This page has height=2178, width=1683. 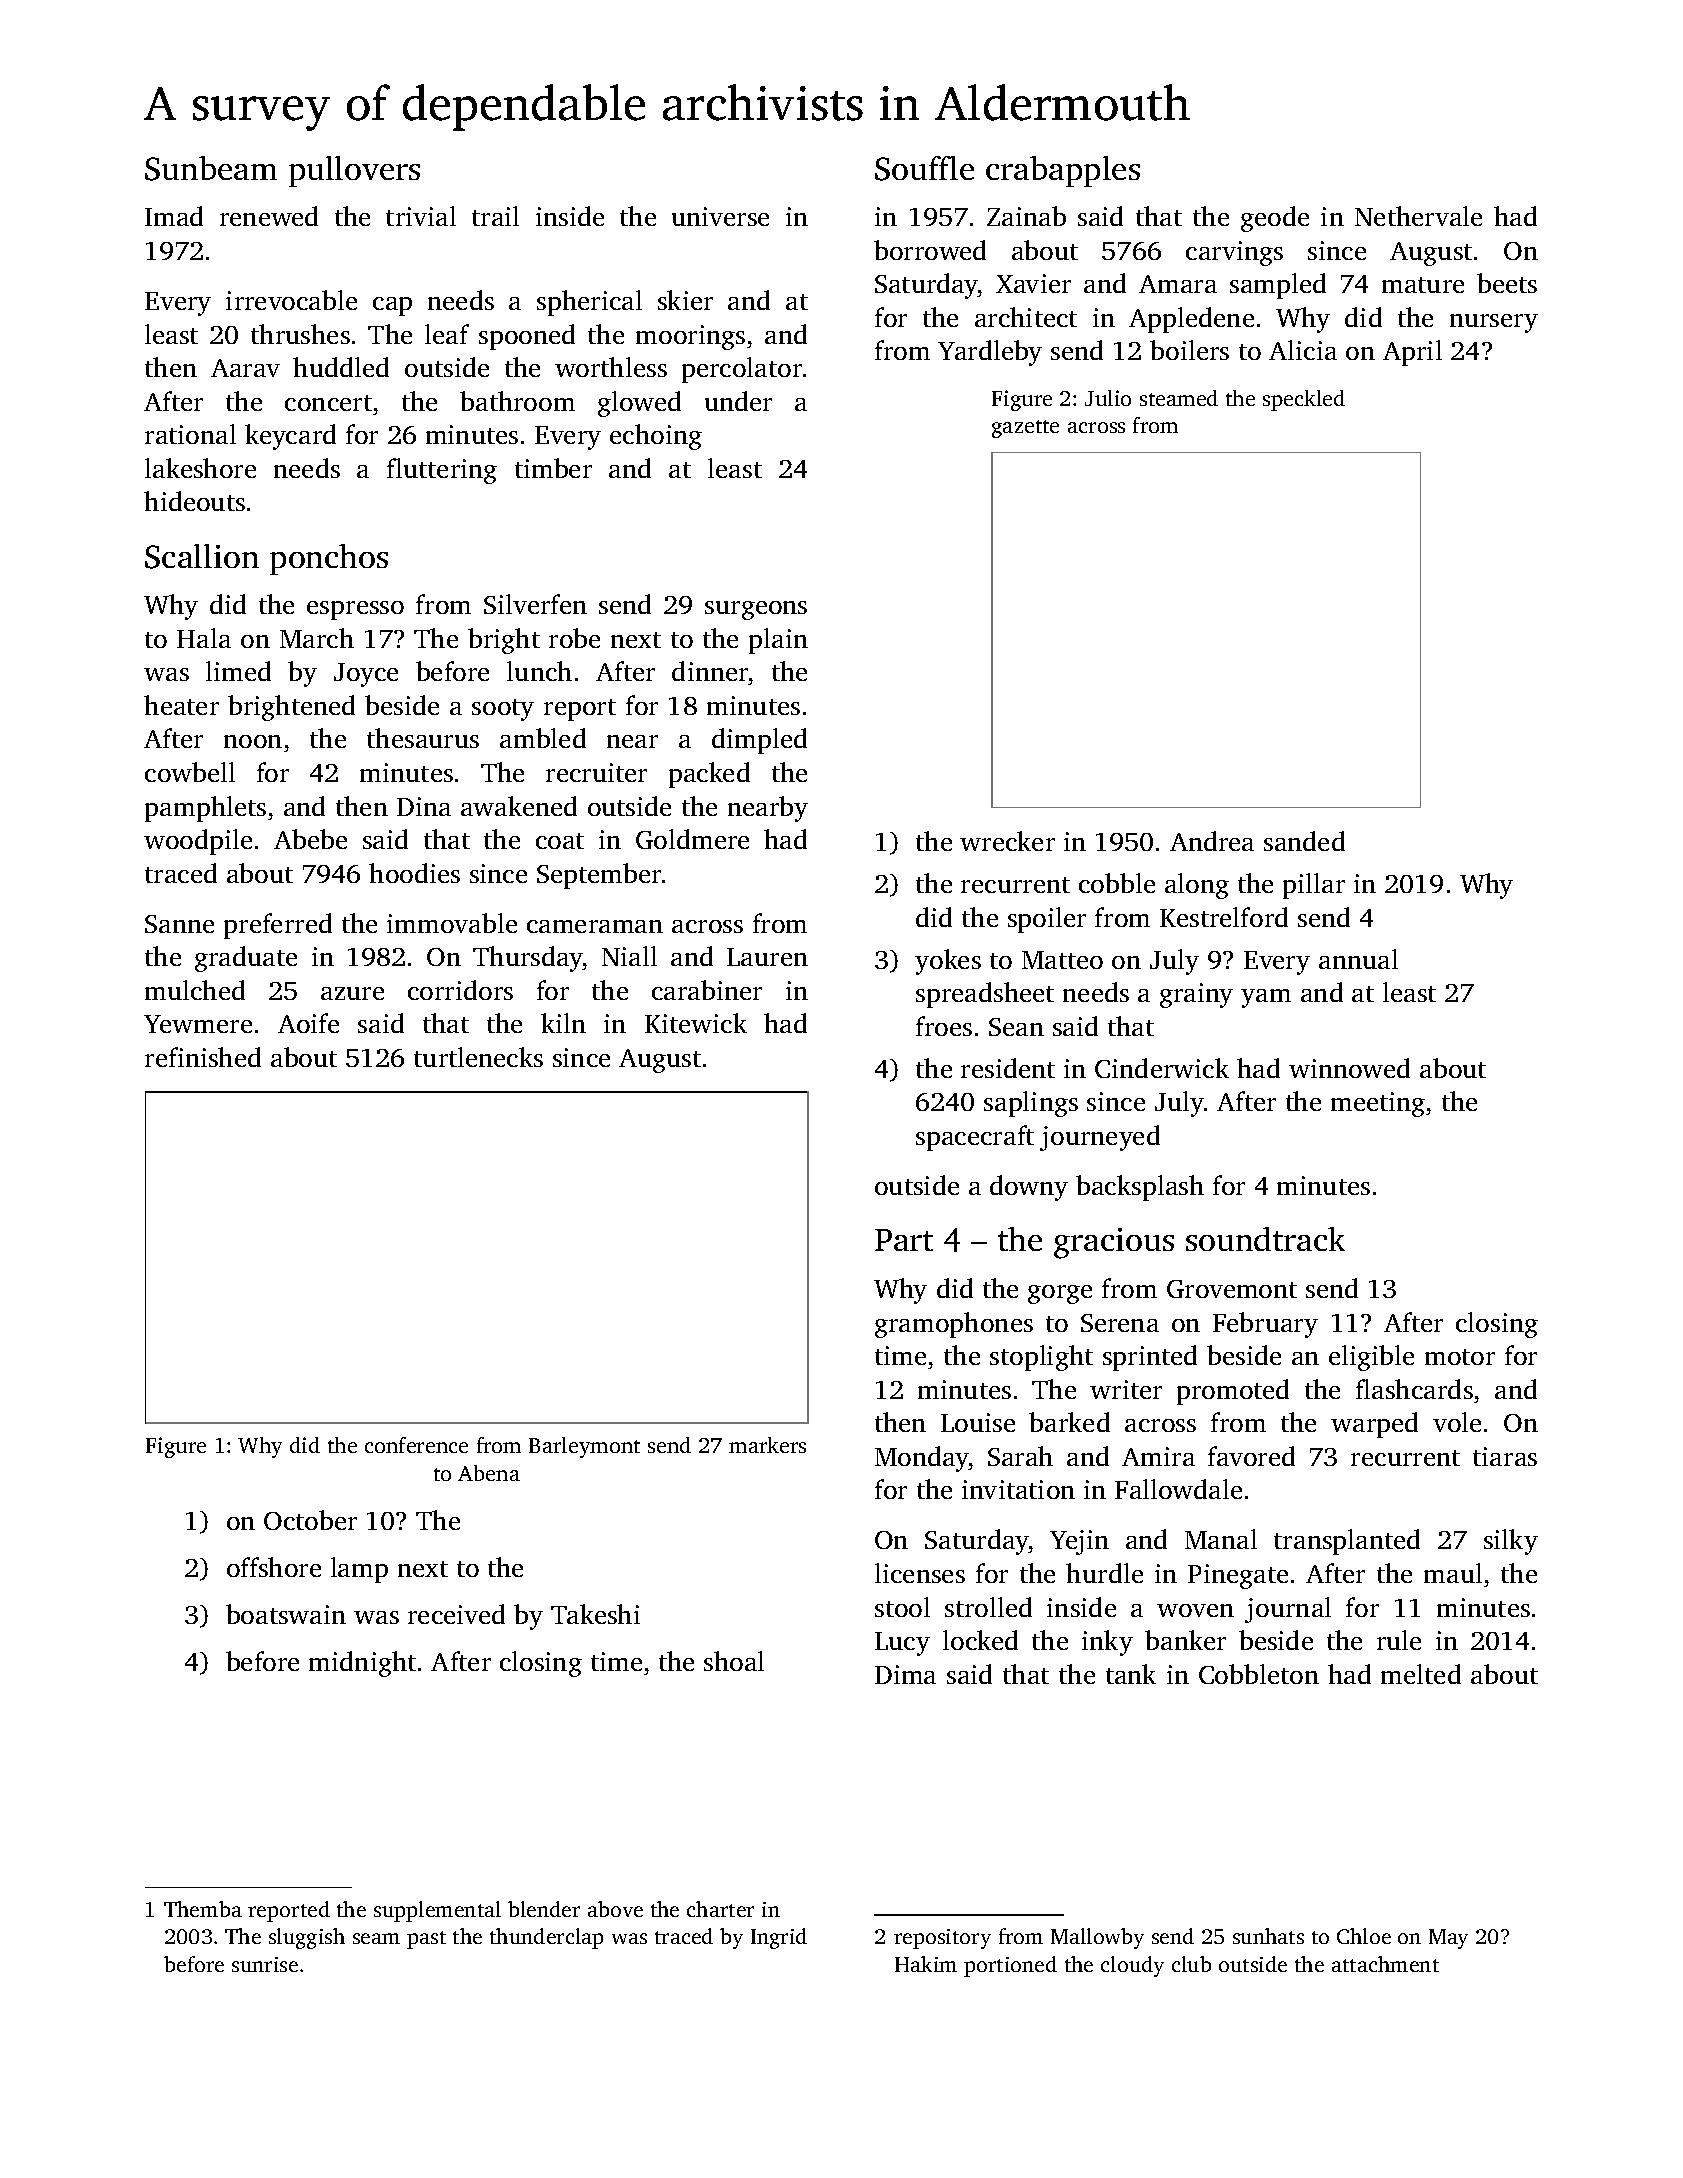 I want to click on sanded, so click(x=1304, y=841).
